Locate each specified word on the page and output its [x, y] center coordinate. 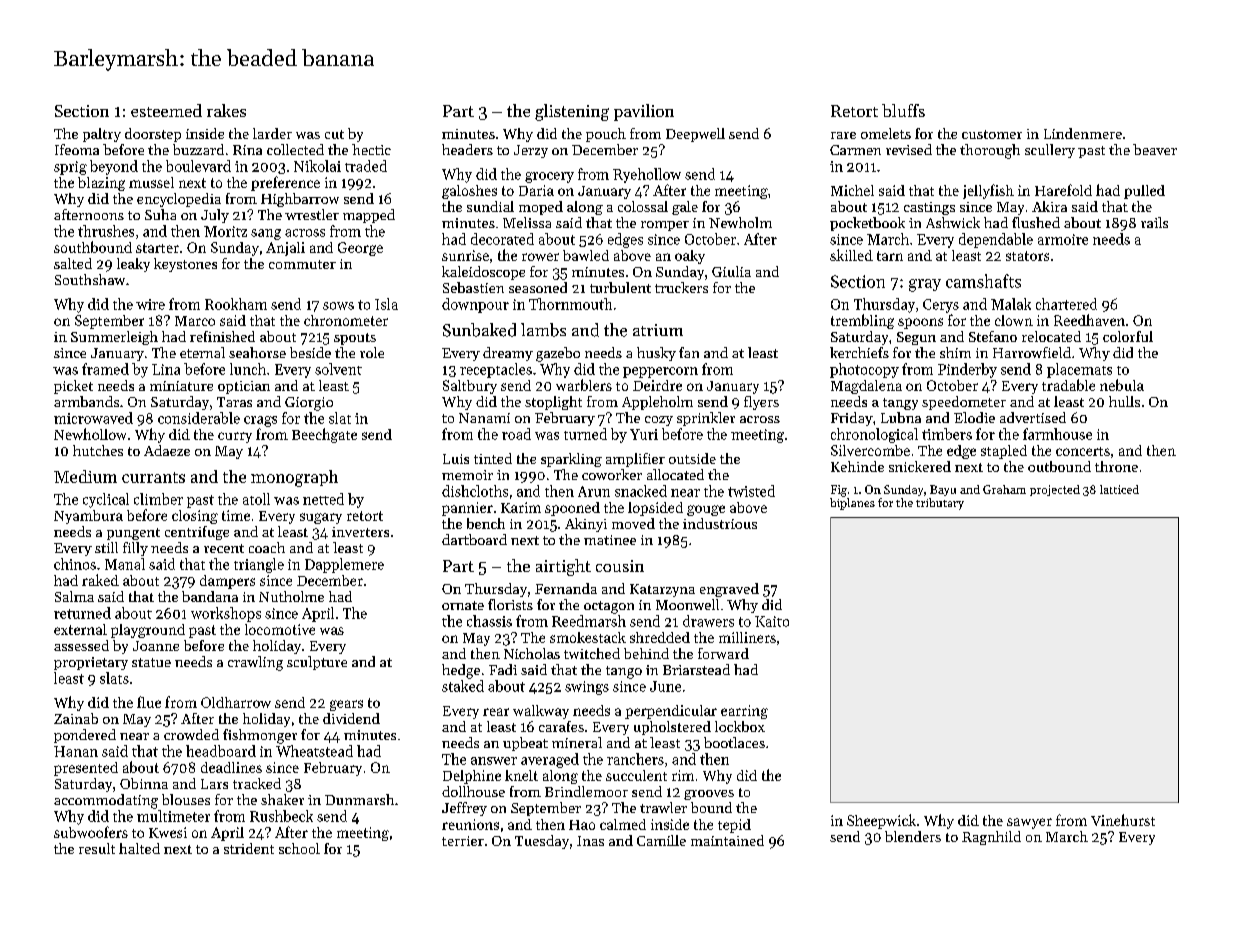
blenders [913, 836]
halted [139, 848]
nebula [1122, 385]
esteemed [166, 110]
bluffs [903, 110]
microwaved [93, 418]
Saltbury [470, 387]
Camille [661, 840]
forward [723, 653]
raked [100, 580]
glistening [572, 112]
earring [744, 712]
